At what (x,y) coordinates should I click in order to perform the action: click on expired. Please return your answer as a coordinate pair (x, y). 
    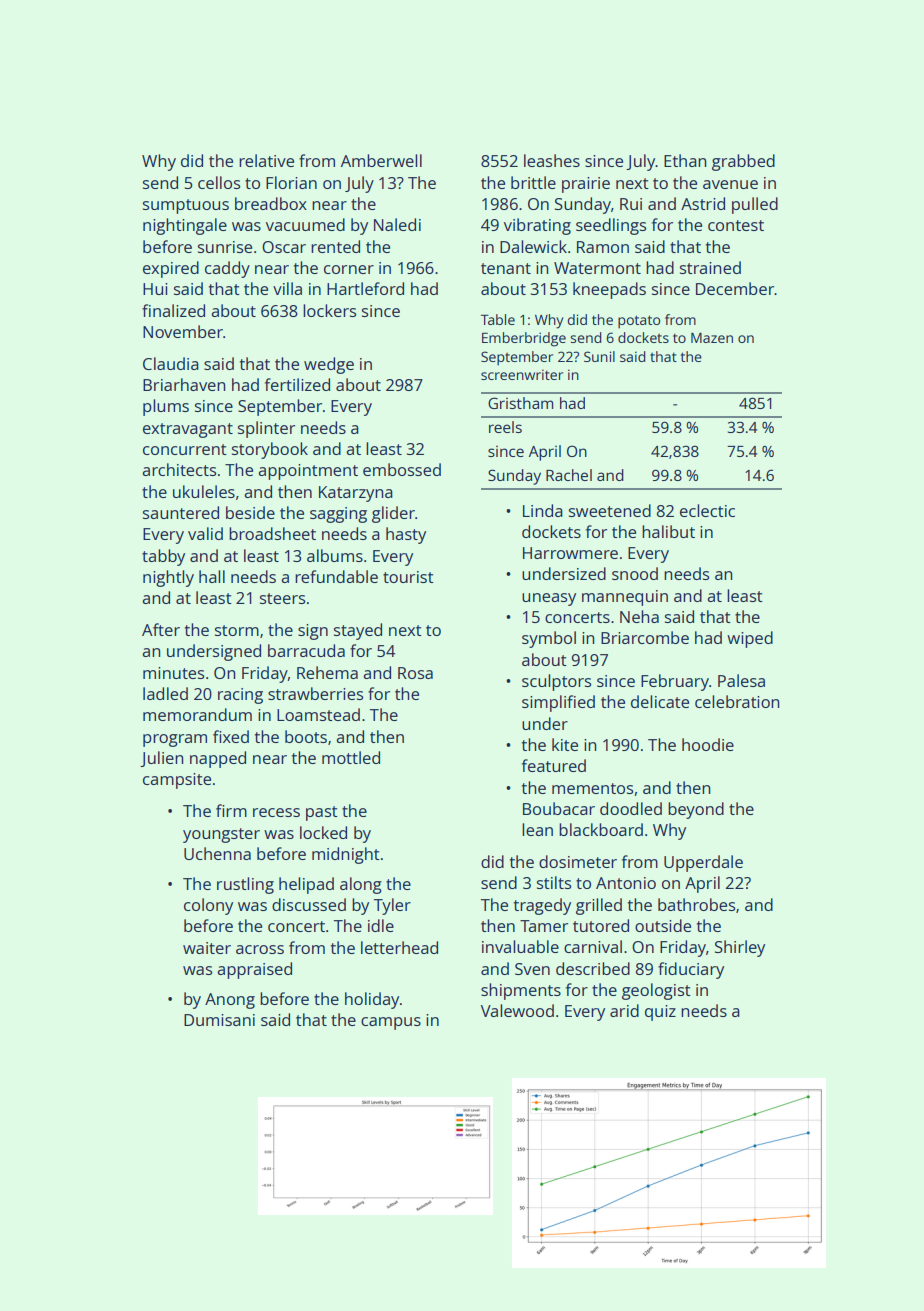
    Looking at the image, I should click on (171, 269).
